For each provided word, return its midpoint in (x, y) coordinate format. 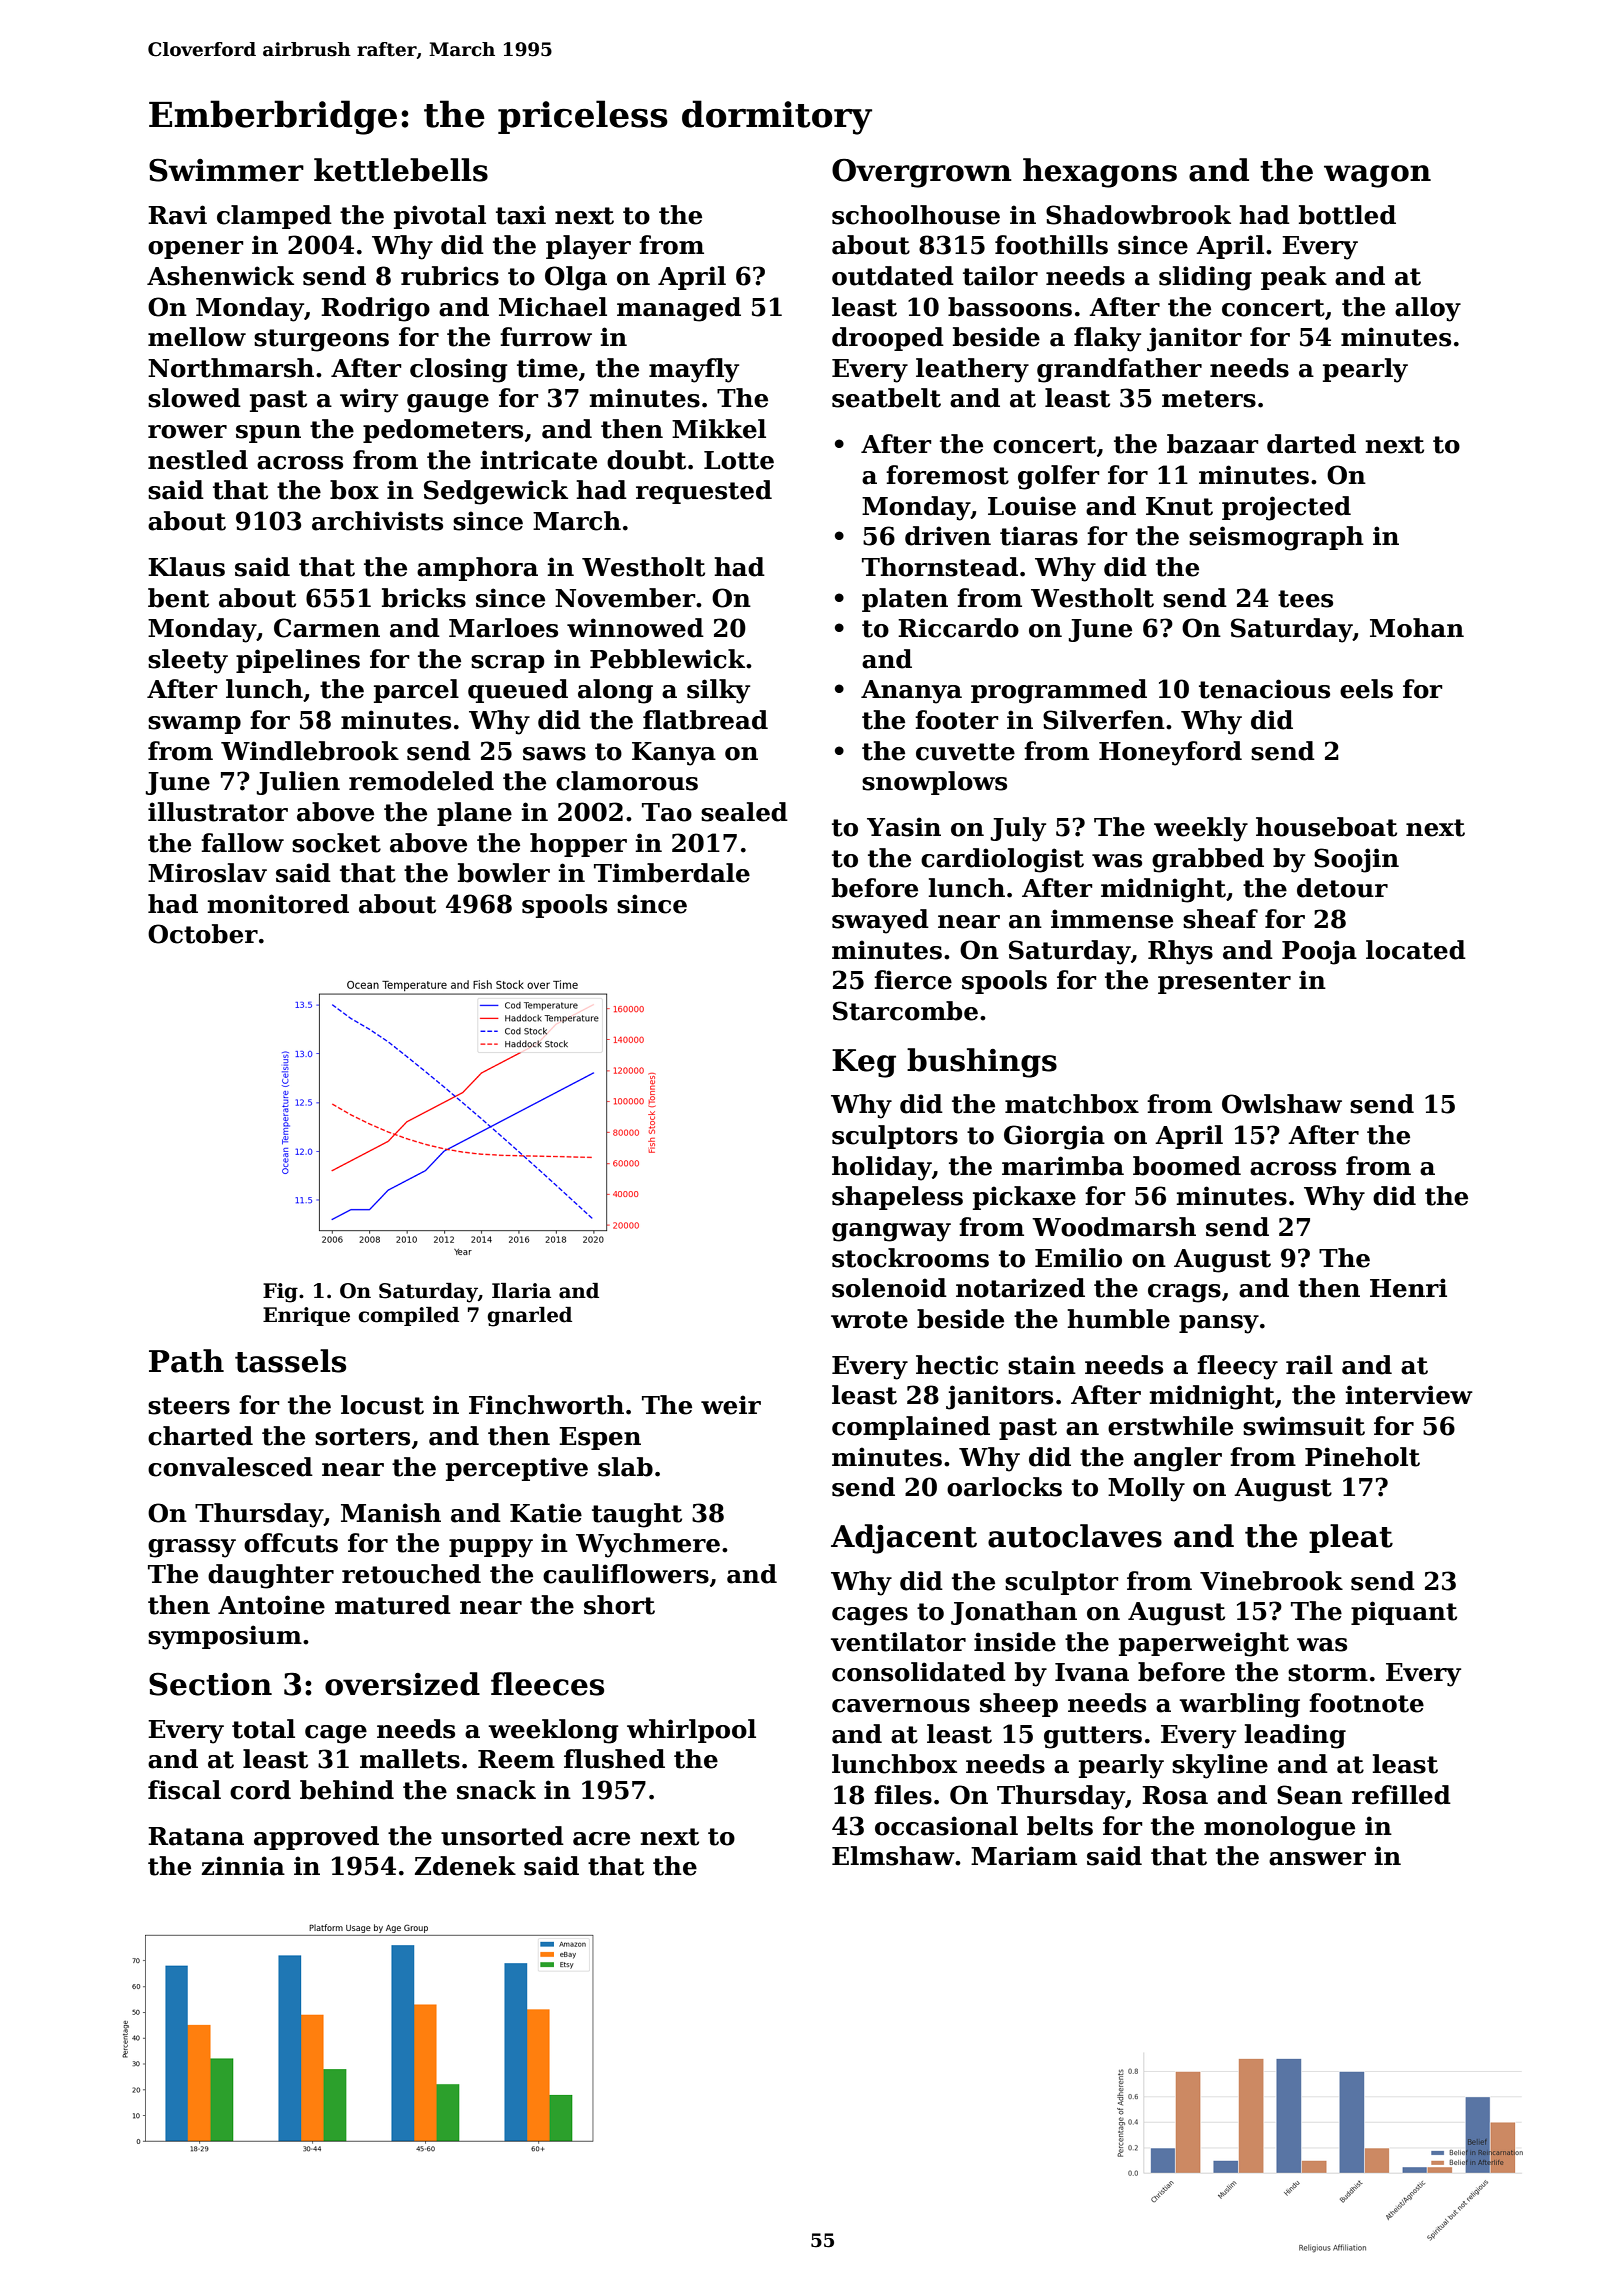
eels (1366, 689)
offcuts (291, 1543)
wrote (869, 1320)
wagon (1377, 176)
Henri (1408, 1288)
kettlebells (401, 170)
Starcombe (905, 1011)
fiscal (184, 1790)
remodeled (421, 781)
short (619, 1605)
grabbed (1208, 860)
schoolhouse (916, 215)
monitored (278, 904)
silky (718, 691)
